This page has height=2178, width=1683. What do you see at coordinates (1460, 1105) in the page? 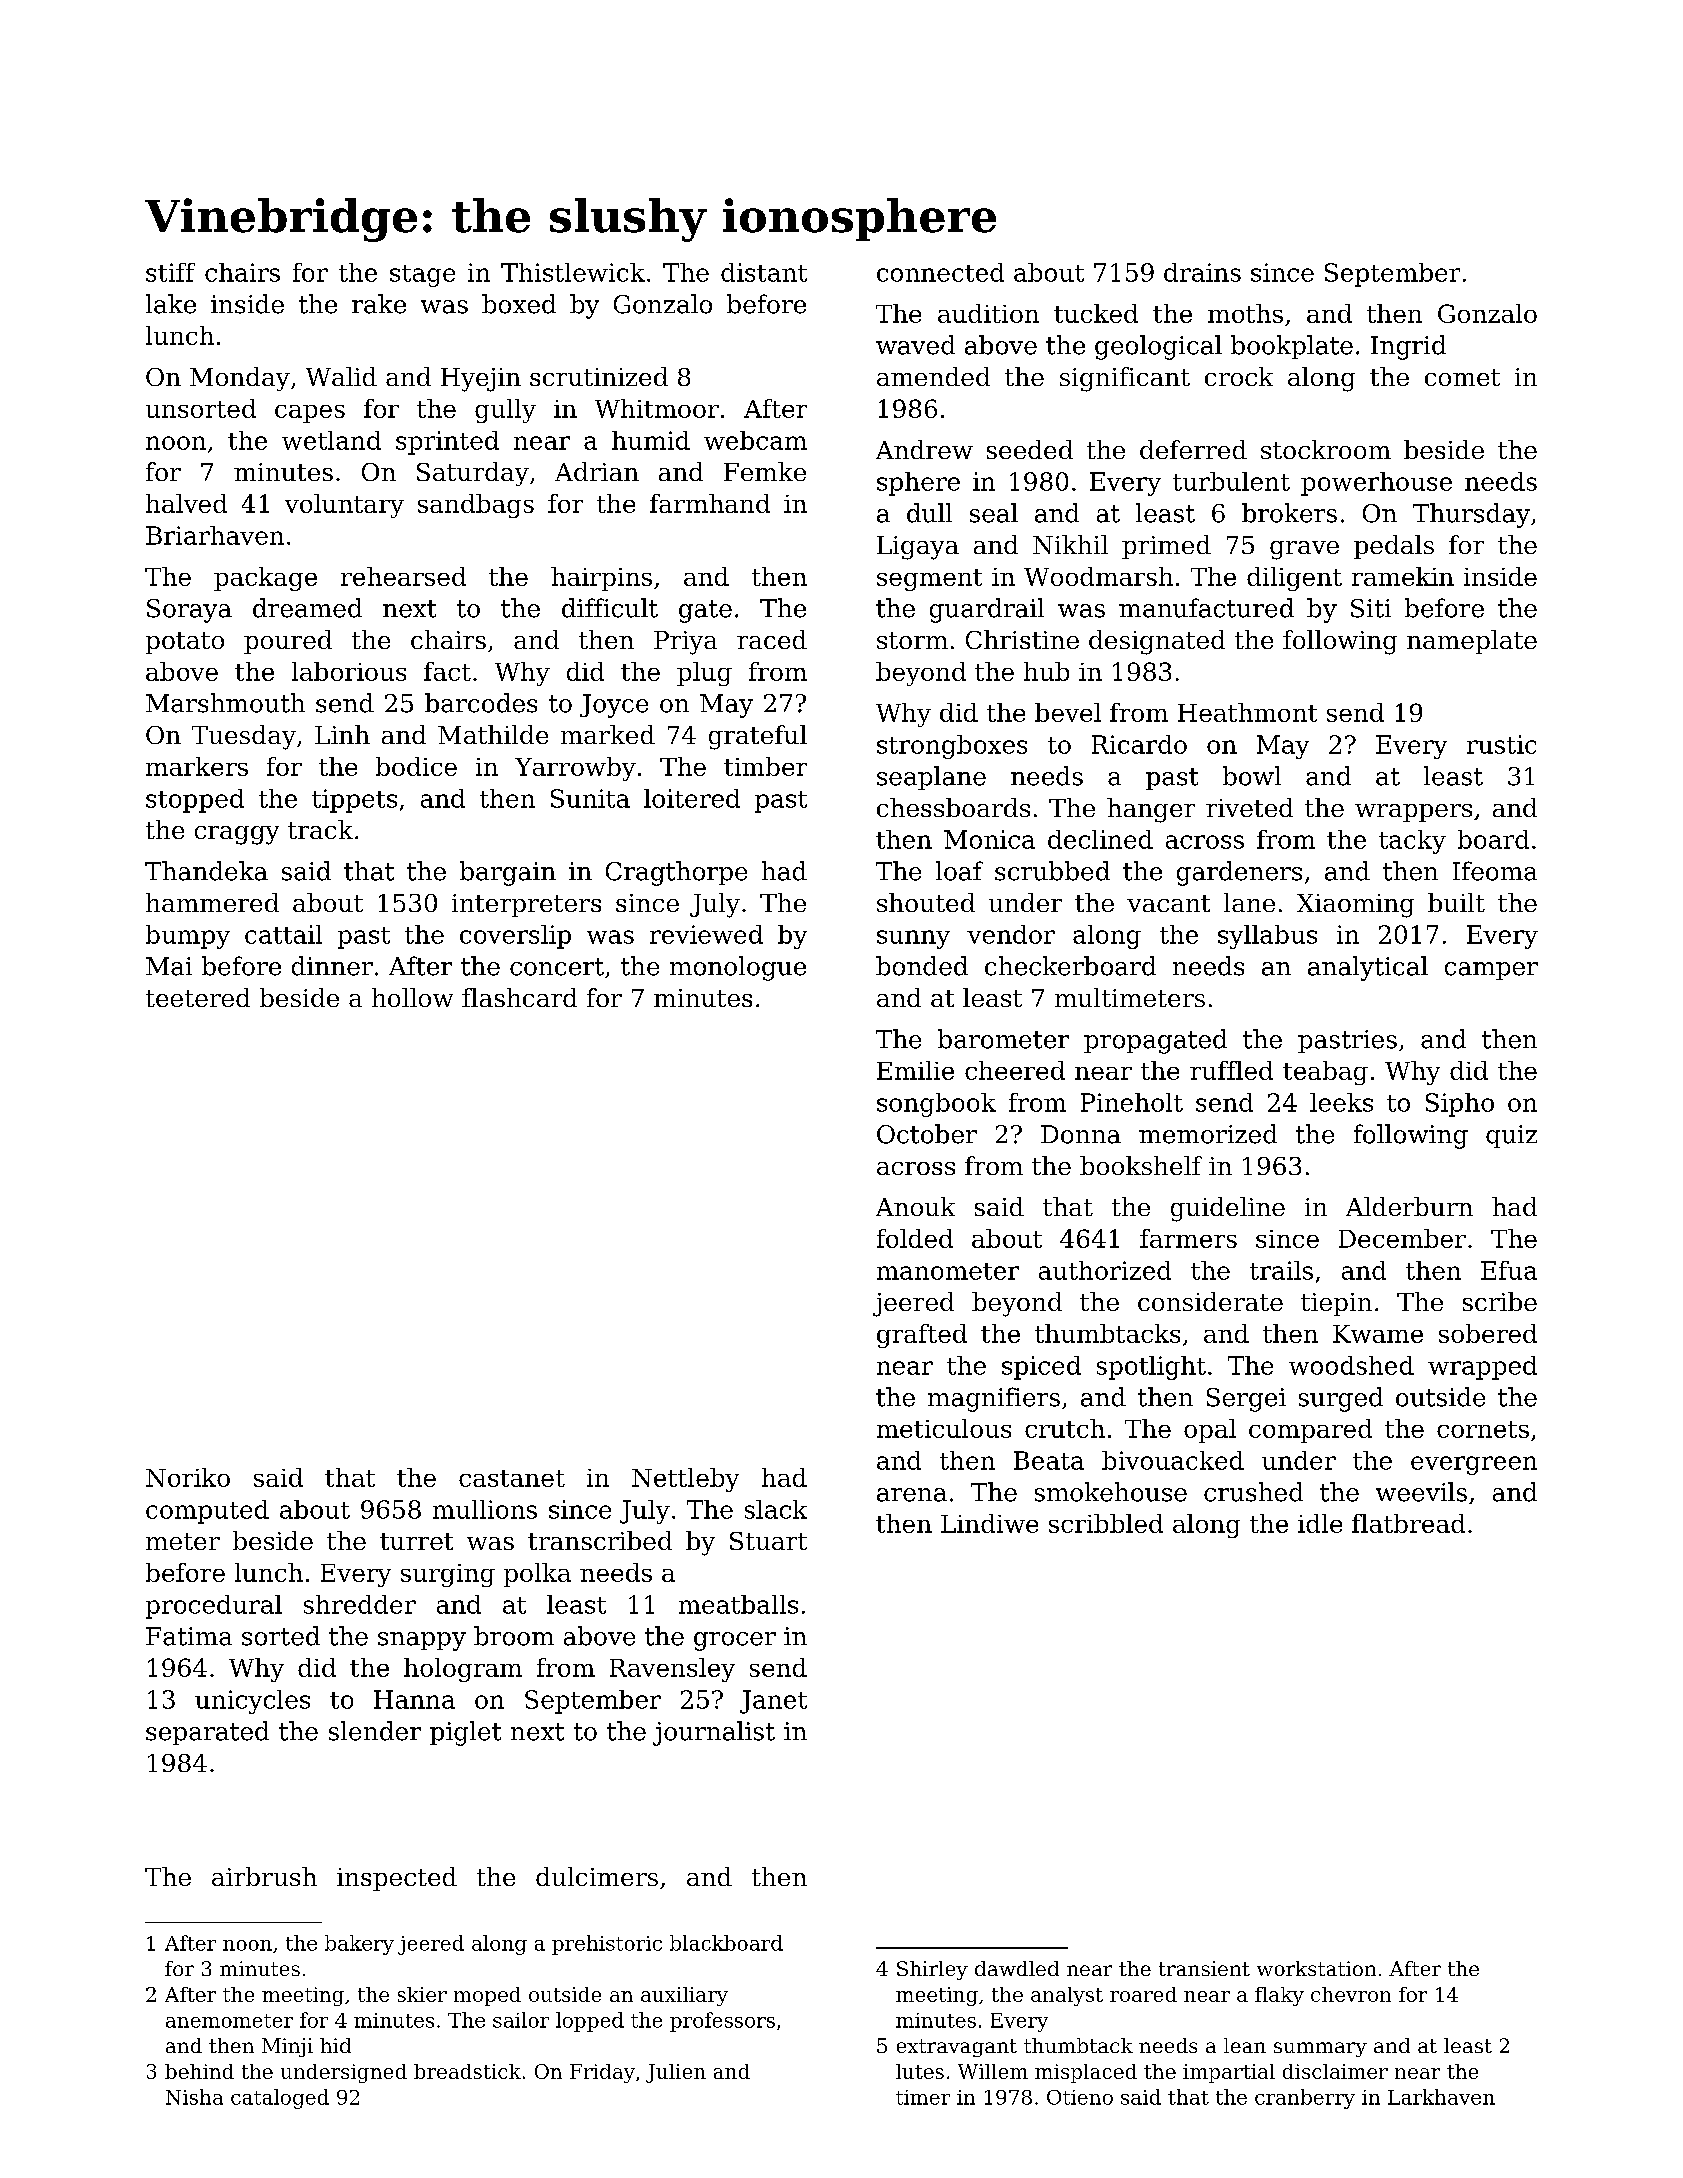
I see `Sipho` at bounding box center [1460, 1105].
